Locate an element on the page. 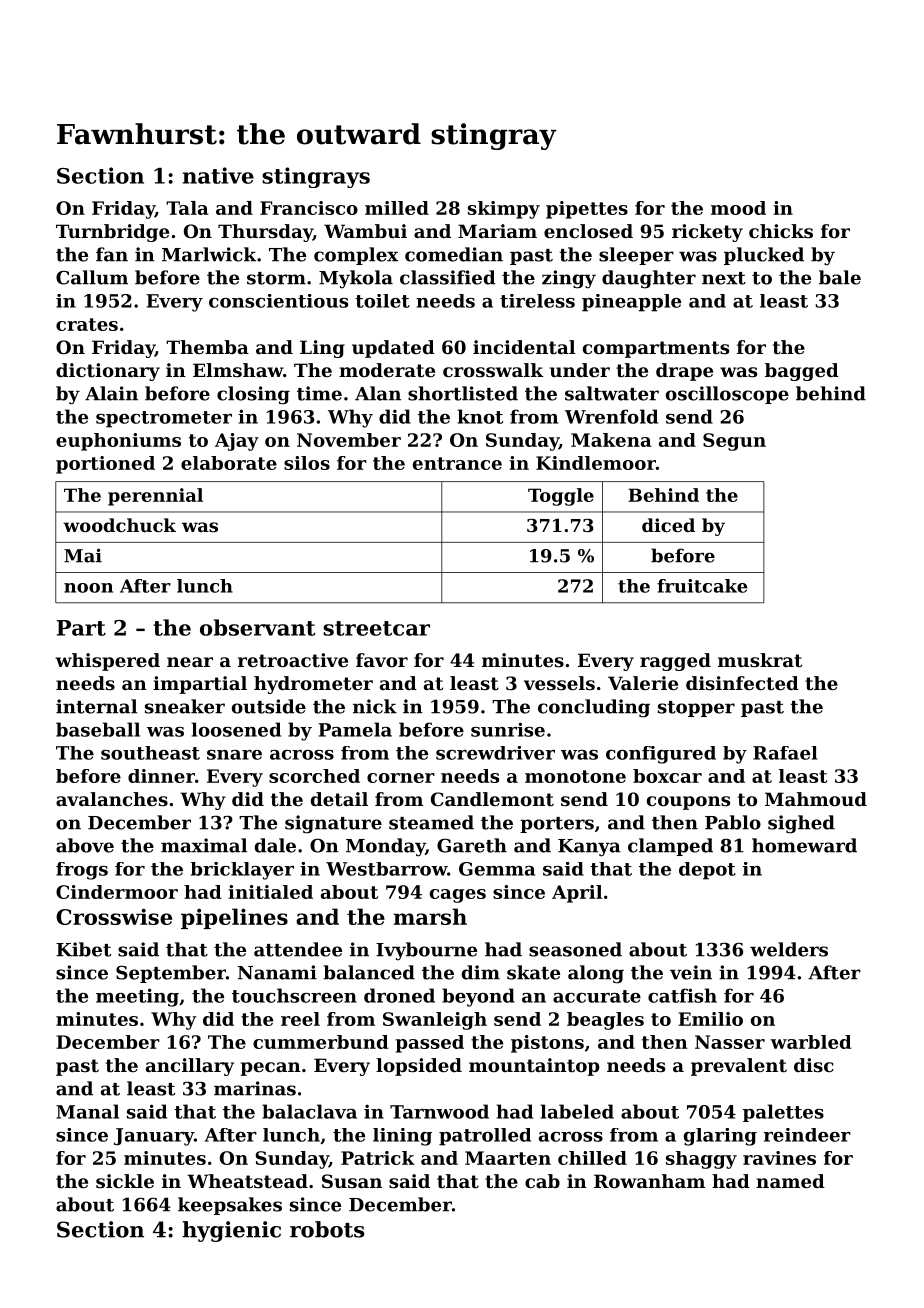  milled is located at coordinates (397, 208).
